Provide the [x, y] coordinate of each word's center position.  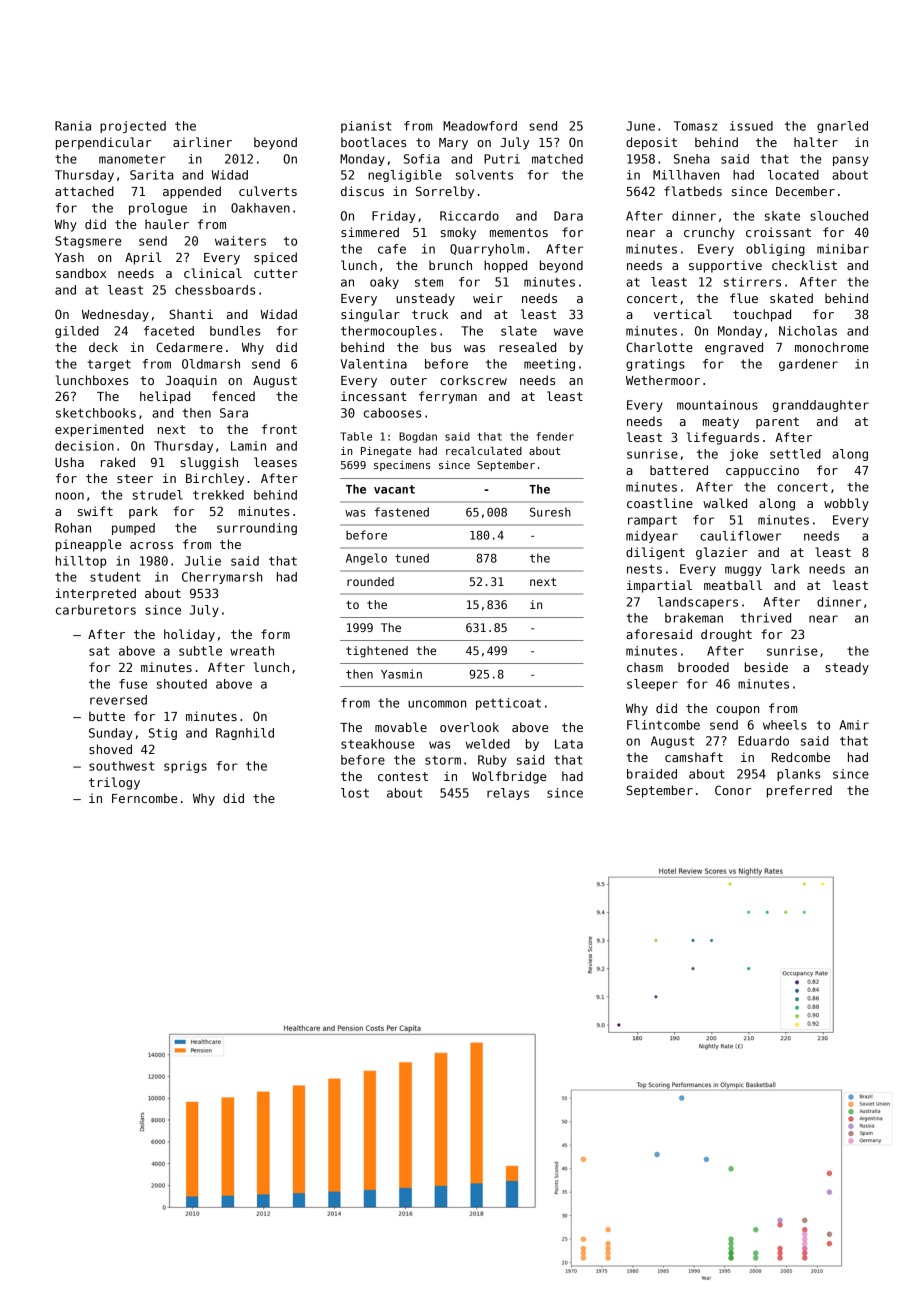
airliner [202, 142]
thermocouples [388, 332]
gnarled [842, 127]
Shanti [191, 314]
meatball [733, 585]
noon [70, 496]
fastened [402, 512]
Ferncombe [144, 798]
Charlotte [659, 347]
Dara [568, 216]
